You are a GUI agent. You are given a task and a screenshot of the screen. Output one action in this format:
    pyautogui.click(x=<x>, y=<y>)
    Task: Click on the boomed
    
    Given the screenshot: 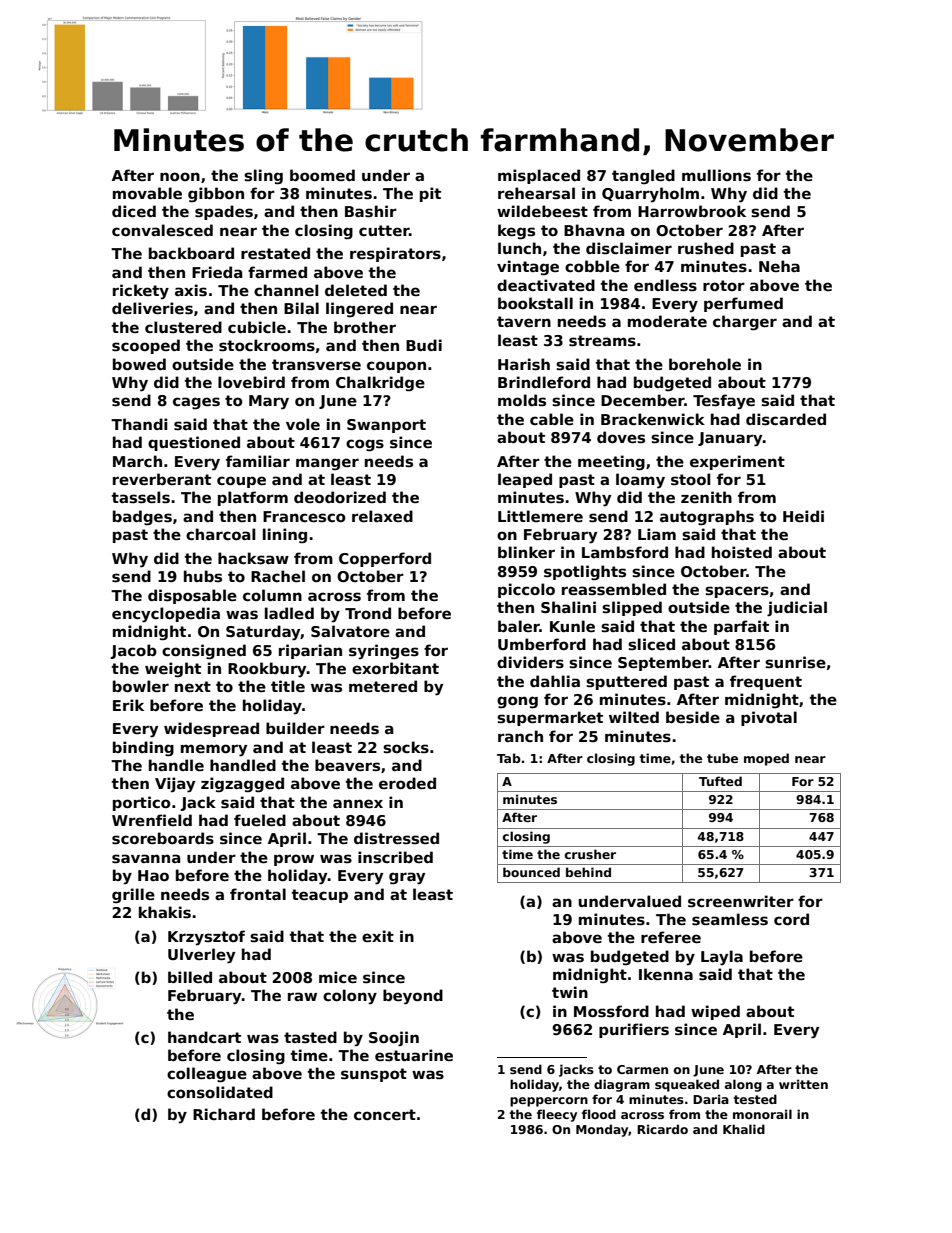 What is the action you would take?
    pyautogui.click(x=322, y=175)
